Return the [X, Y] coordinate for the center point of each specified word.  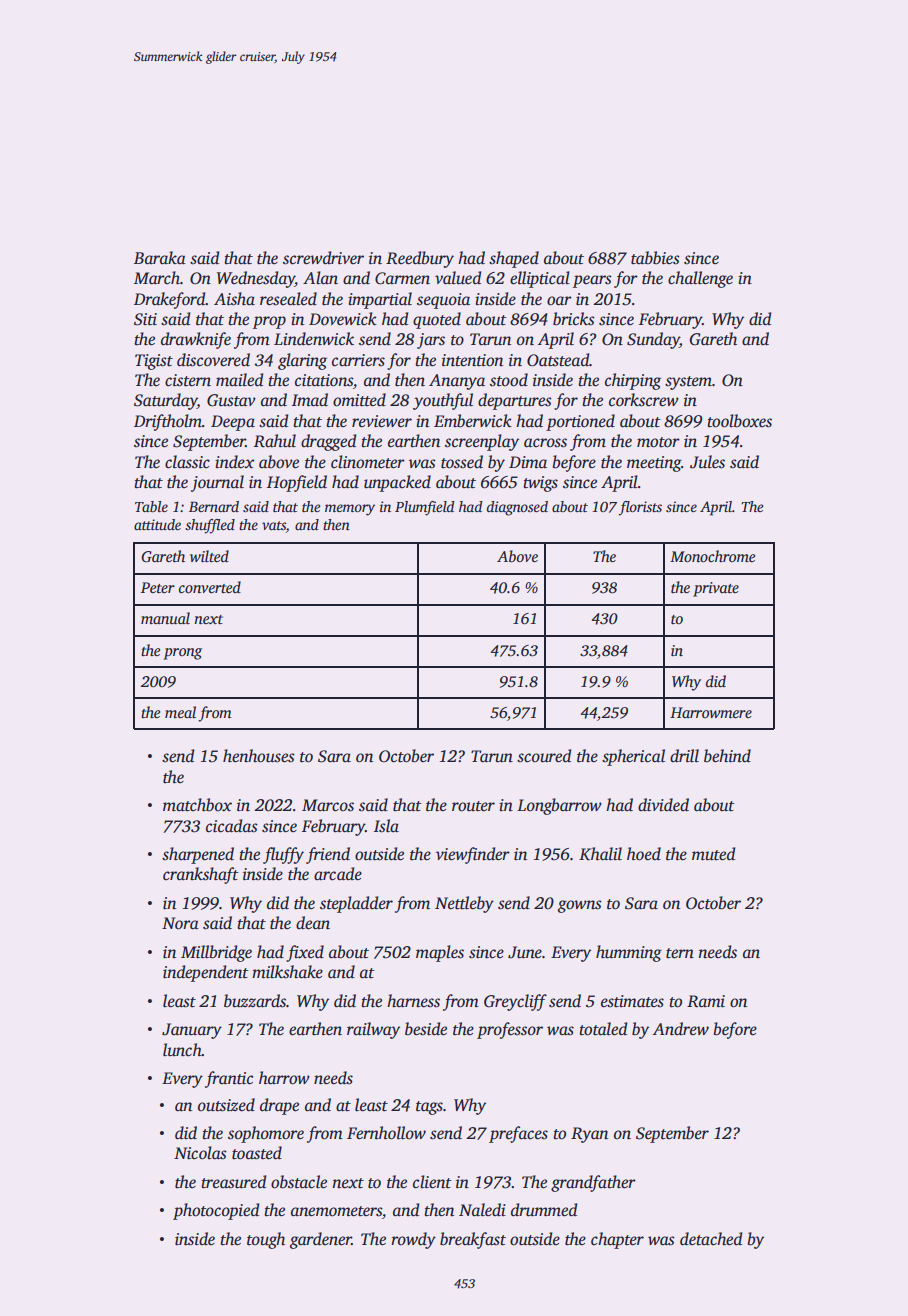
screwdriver [323, 258]
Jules [707, 462]
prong [183, 654]
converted [210, 587]
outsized [226, 1105]
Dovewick [343, 319]
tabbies [655, 258]
